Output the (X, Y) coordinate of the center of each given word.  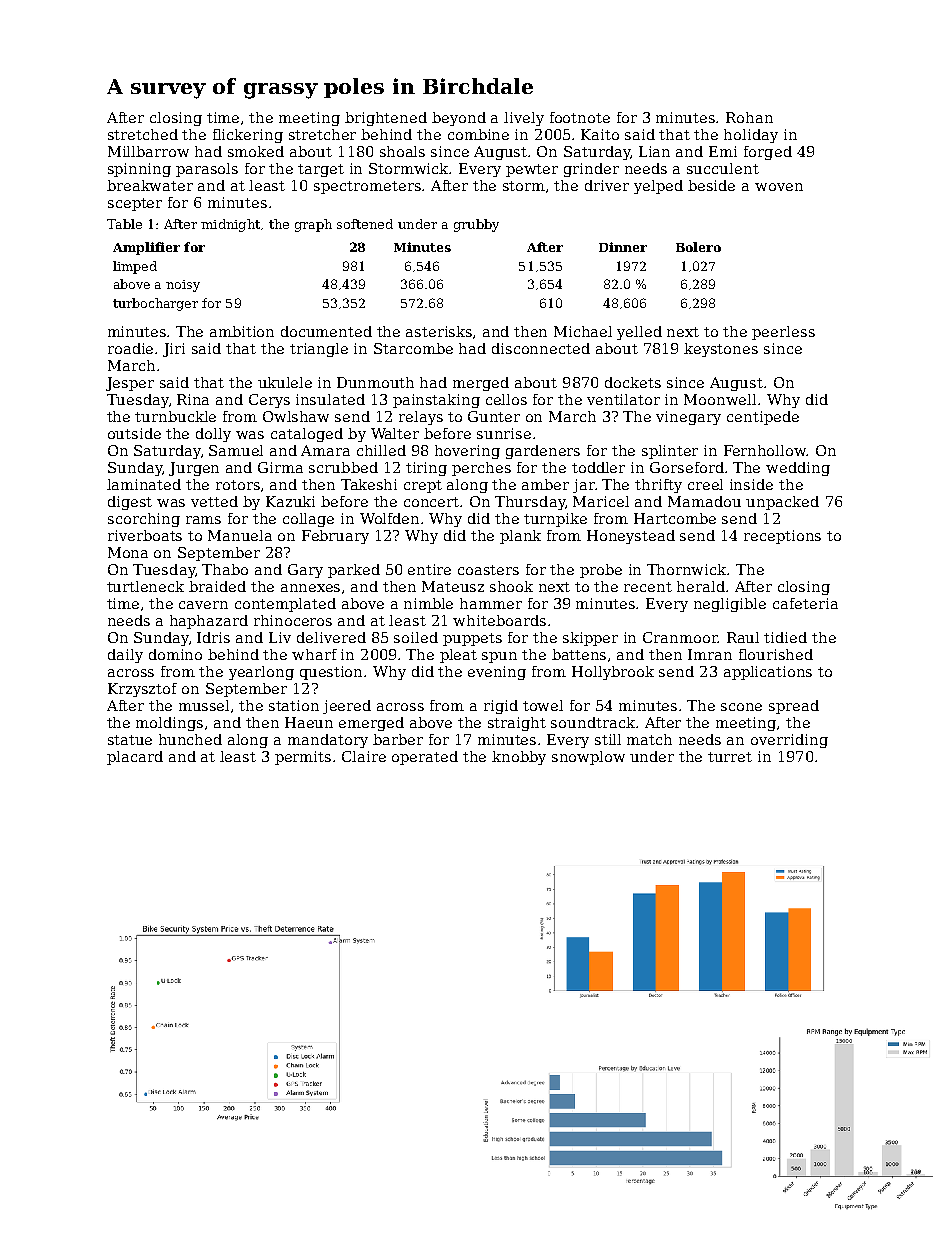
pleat (458, 656)
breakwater (150, 185)
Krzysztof (142, 690)
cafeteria (805, 603)
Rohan (749, 117)
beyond (459, 119)
